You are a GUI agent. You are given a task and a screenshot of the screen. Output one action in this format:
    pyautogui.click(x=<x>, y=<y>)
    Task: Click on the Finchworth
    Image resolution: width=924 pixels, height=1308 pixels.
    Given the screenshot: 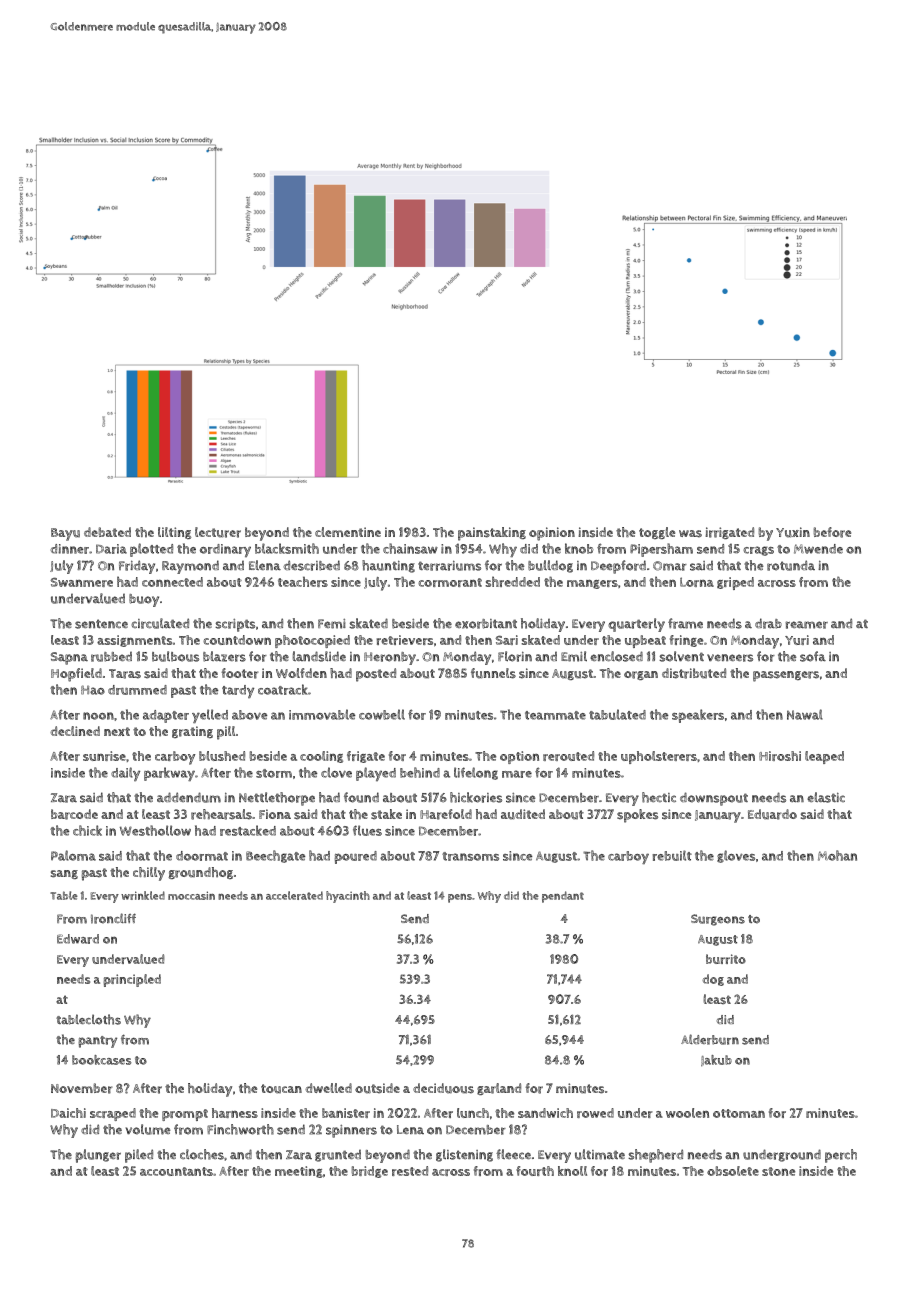 What is the action you would take?
    pyautogui.click(x=240, y=1129)
